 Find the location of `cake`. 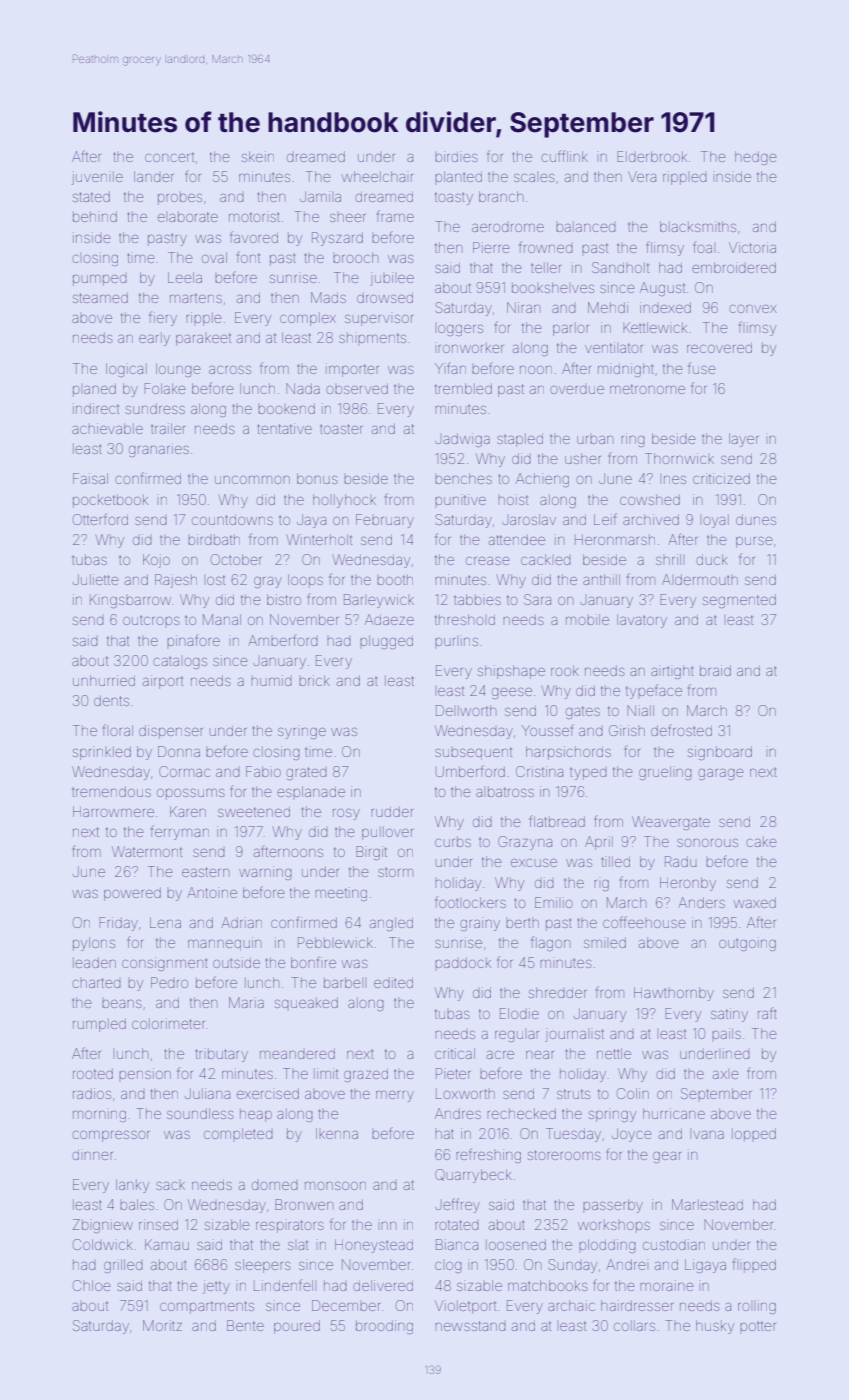

cake is located at coordinates (761, 841).
